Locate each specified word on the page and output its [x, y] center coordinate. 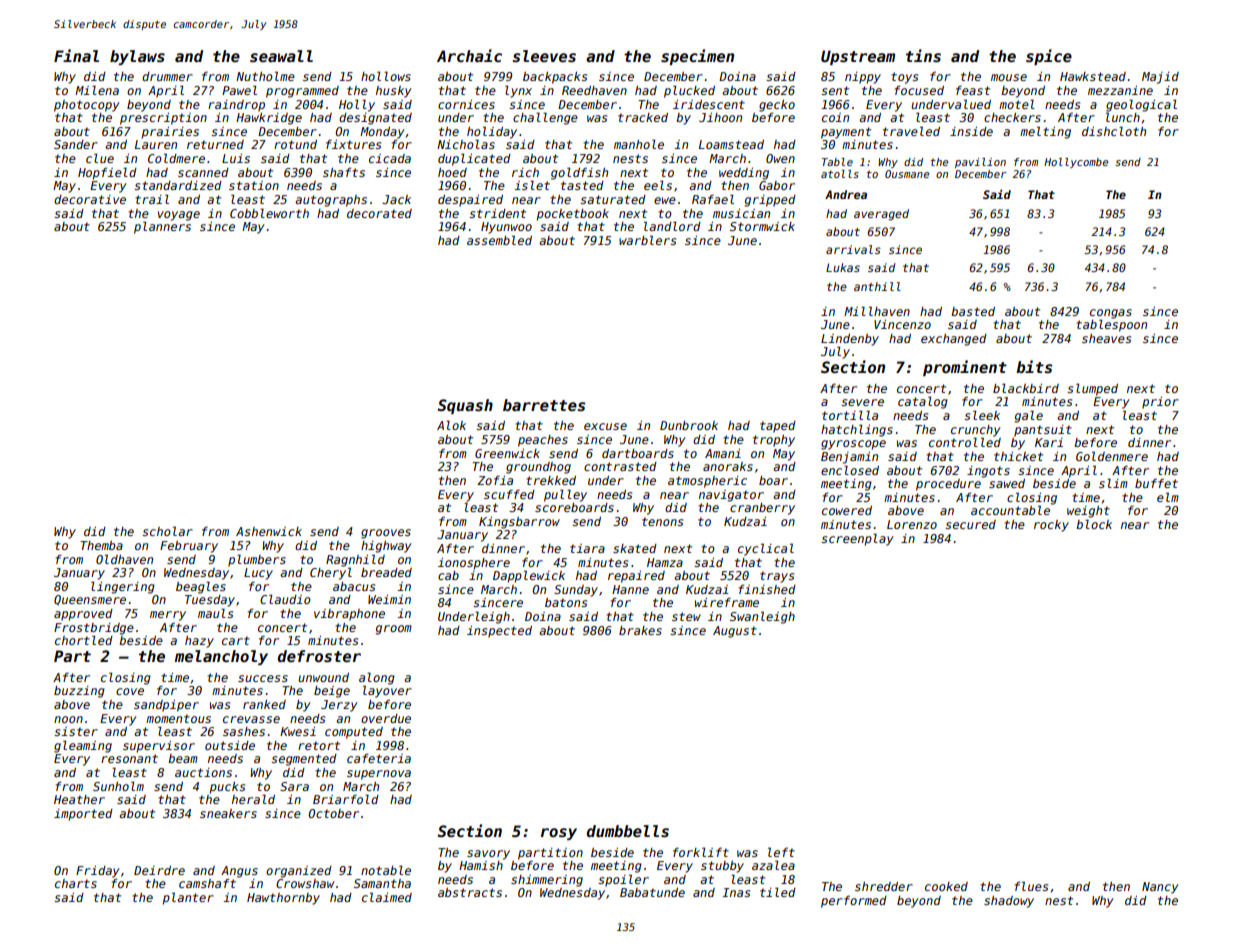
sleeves [544, 56]
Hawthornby [283, 899]
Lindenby [850, 340]
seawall [281, 56]
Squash [465, 406]
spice [1049, 57]
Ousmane [907, 174]
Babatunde [652, 892]
